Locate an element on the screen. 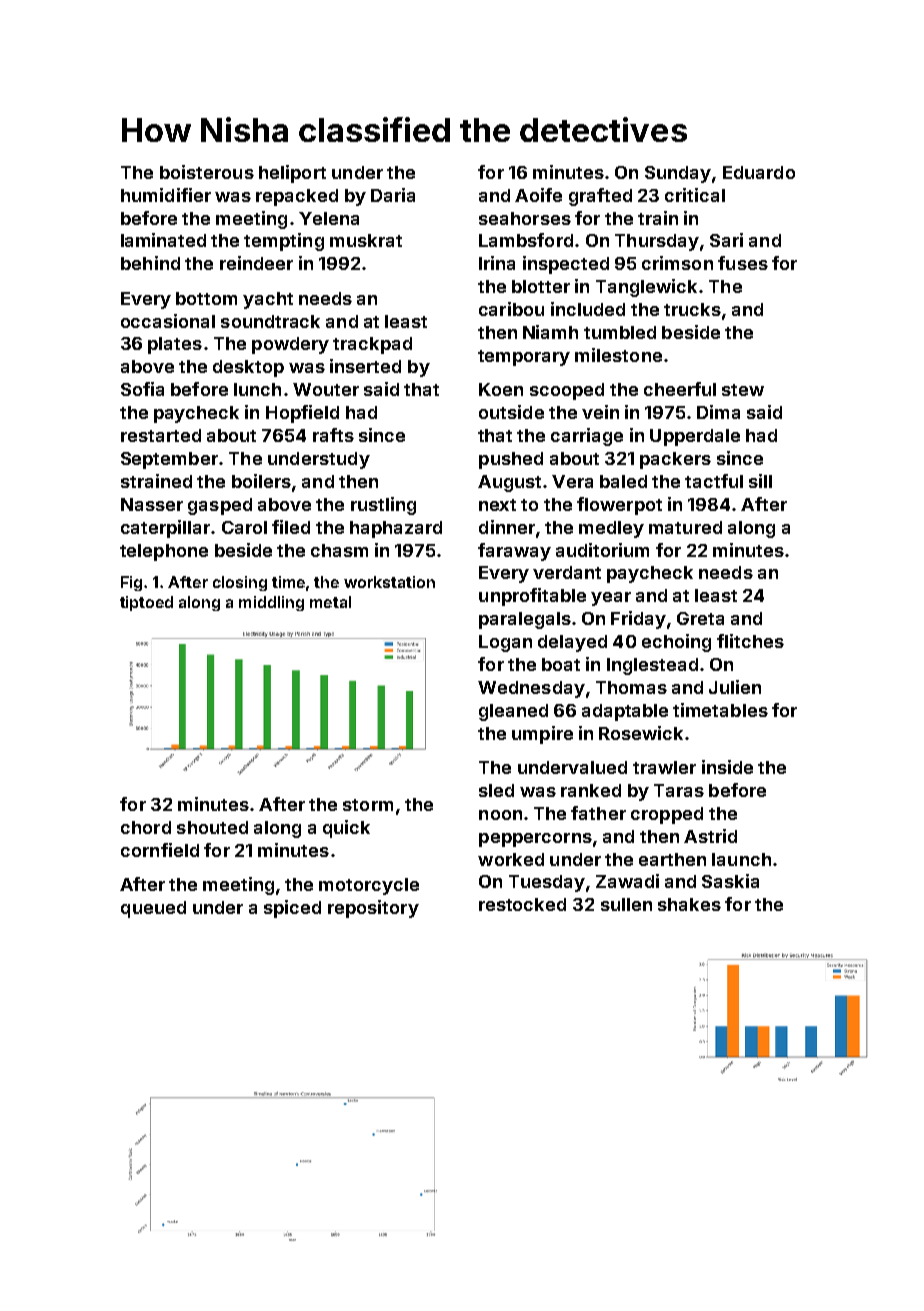 This screenshot has height=1311, width=924. Rosewick is located at coordinates (641, 733).
